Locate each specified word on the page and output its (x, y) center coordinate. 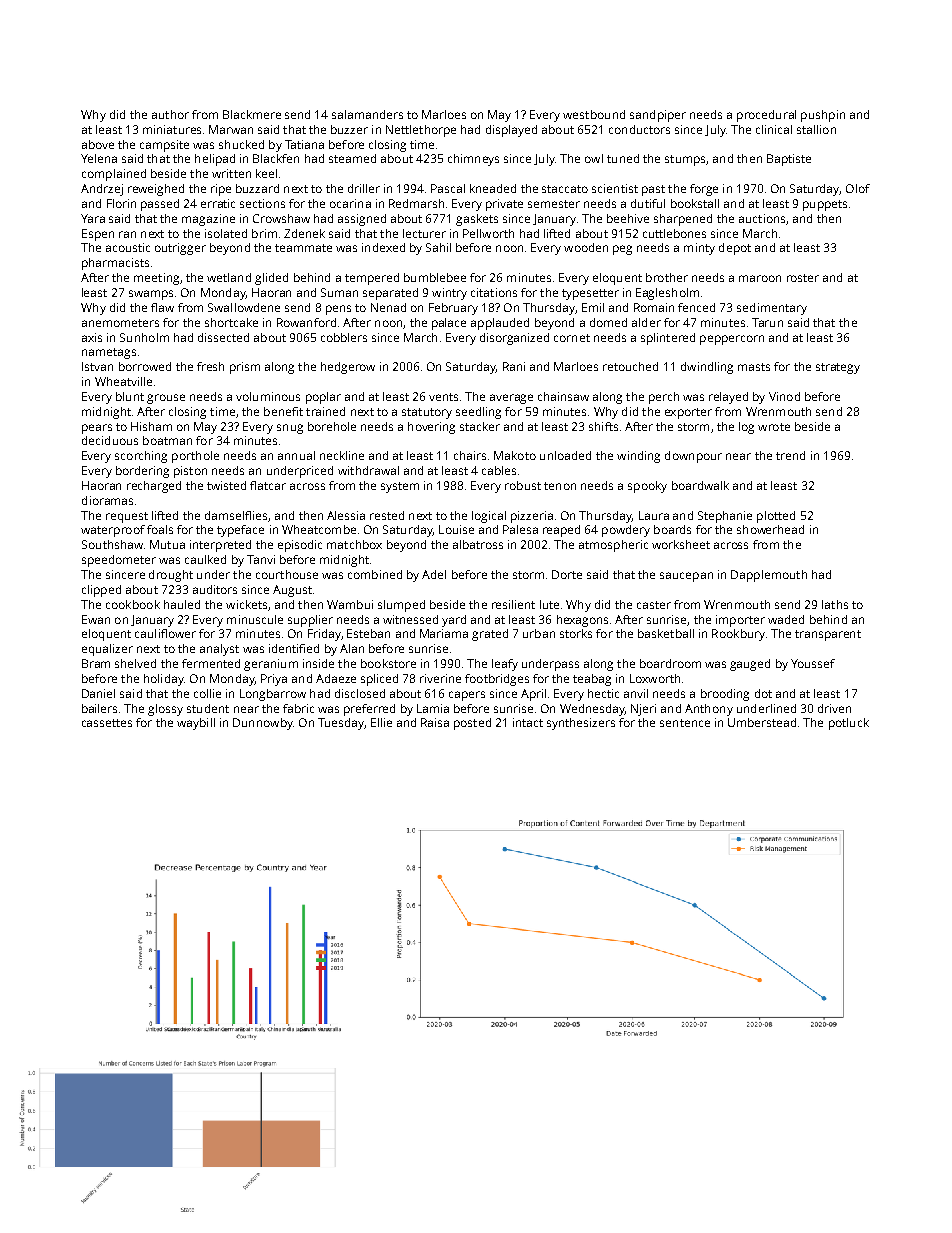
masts (754, 367)
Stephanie (725, 517)
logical (489, 517)
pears (97, 429)
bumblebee (435, 277)
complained (114, 175)
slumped (401, 606)
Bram (96, 663)
